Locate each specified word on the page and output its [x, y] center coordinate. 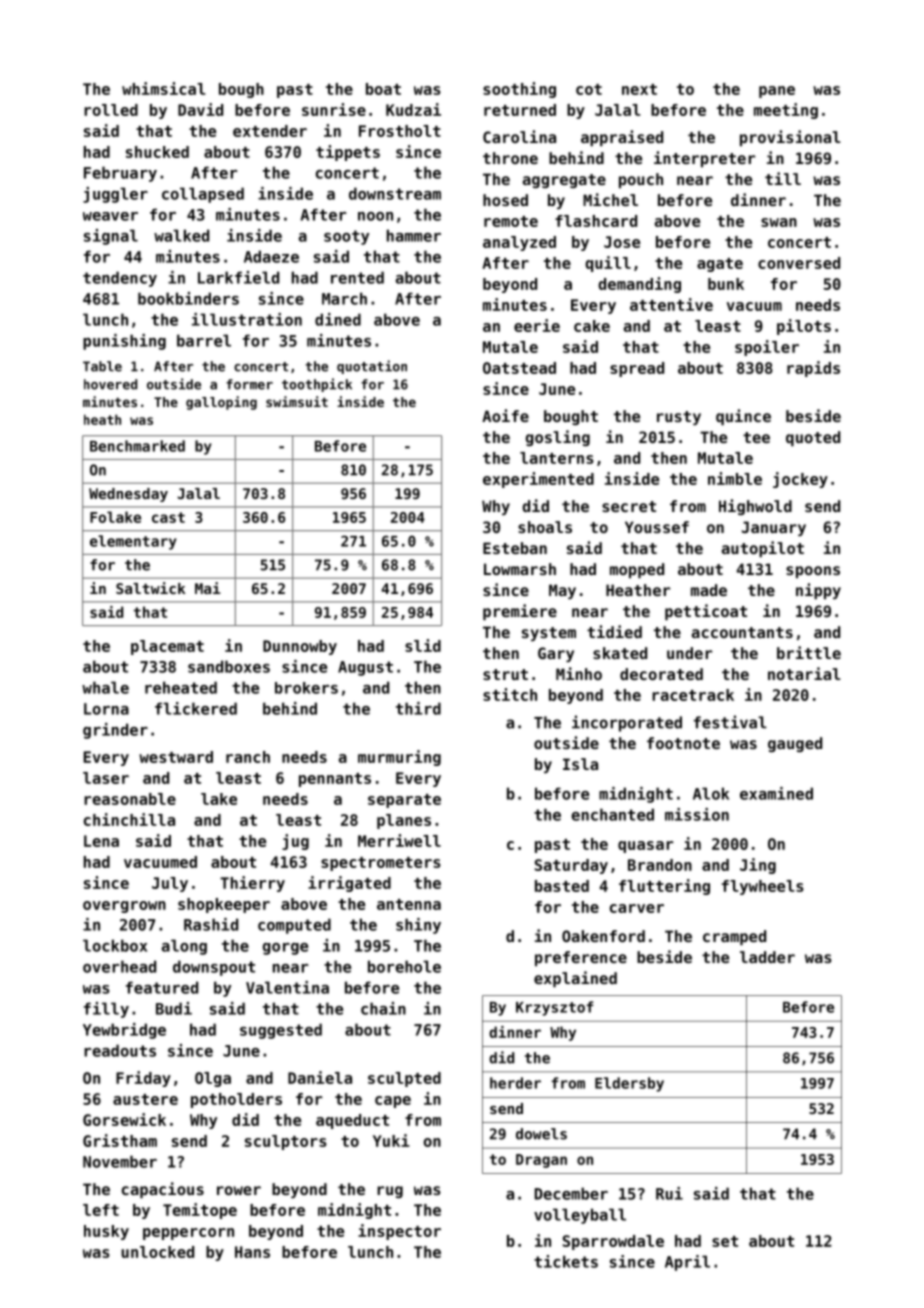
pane [777, 92]
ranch [248, 757]
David [200, 109]
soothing [519, 90]
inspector [399, 1232]
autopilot [763, 549]
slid [423, 645]
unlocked [157, 1252]
